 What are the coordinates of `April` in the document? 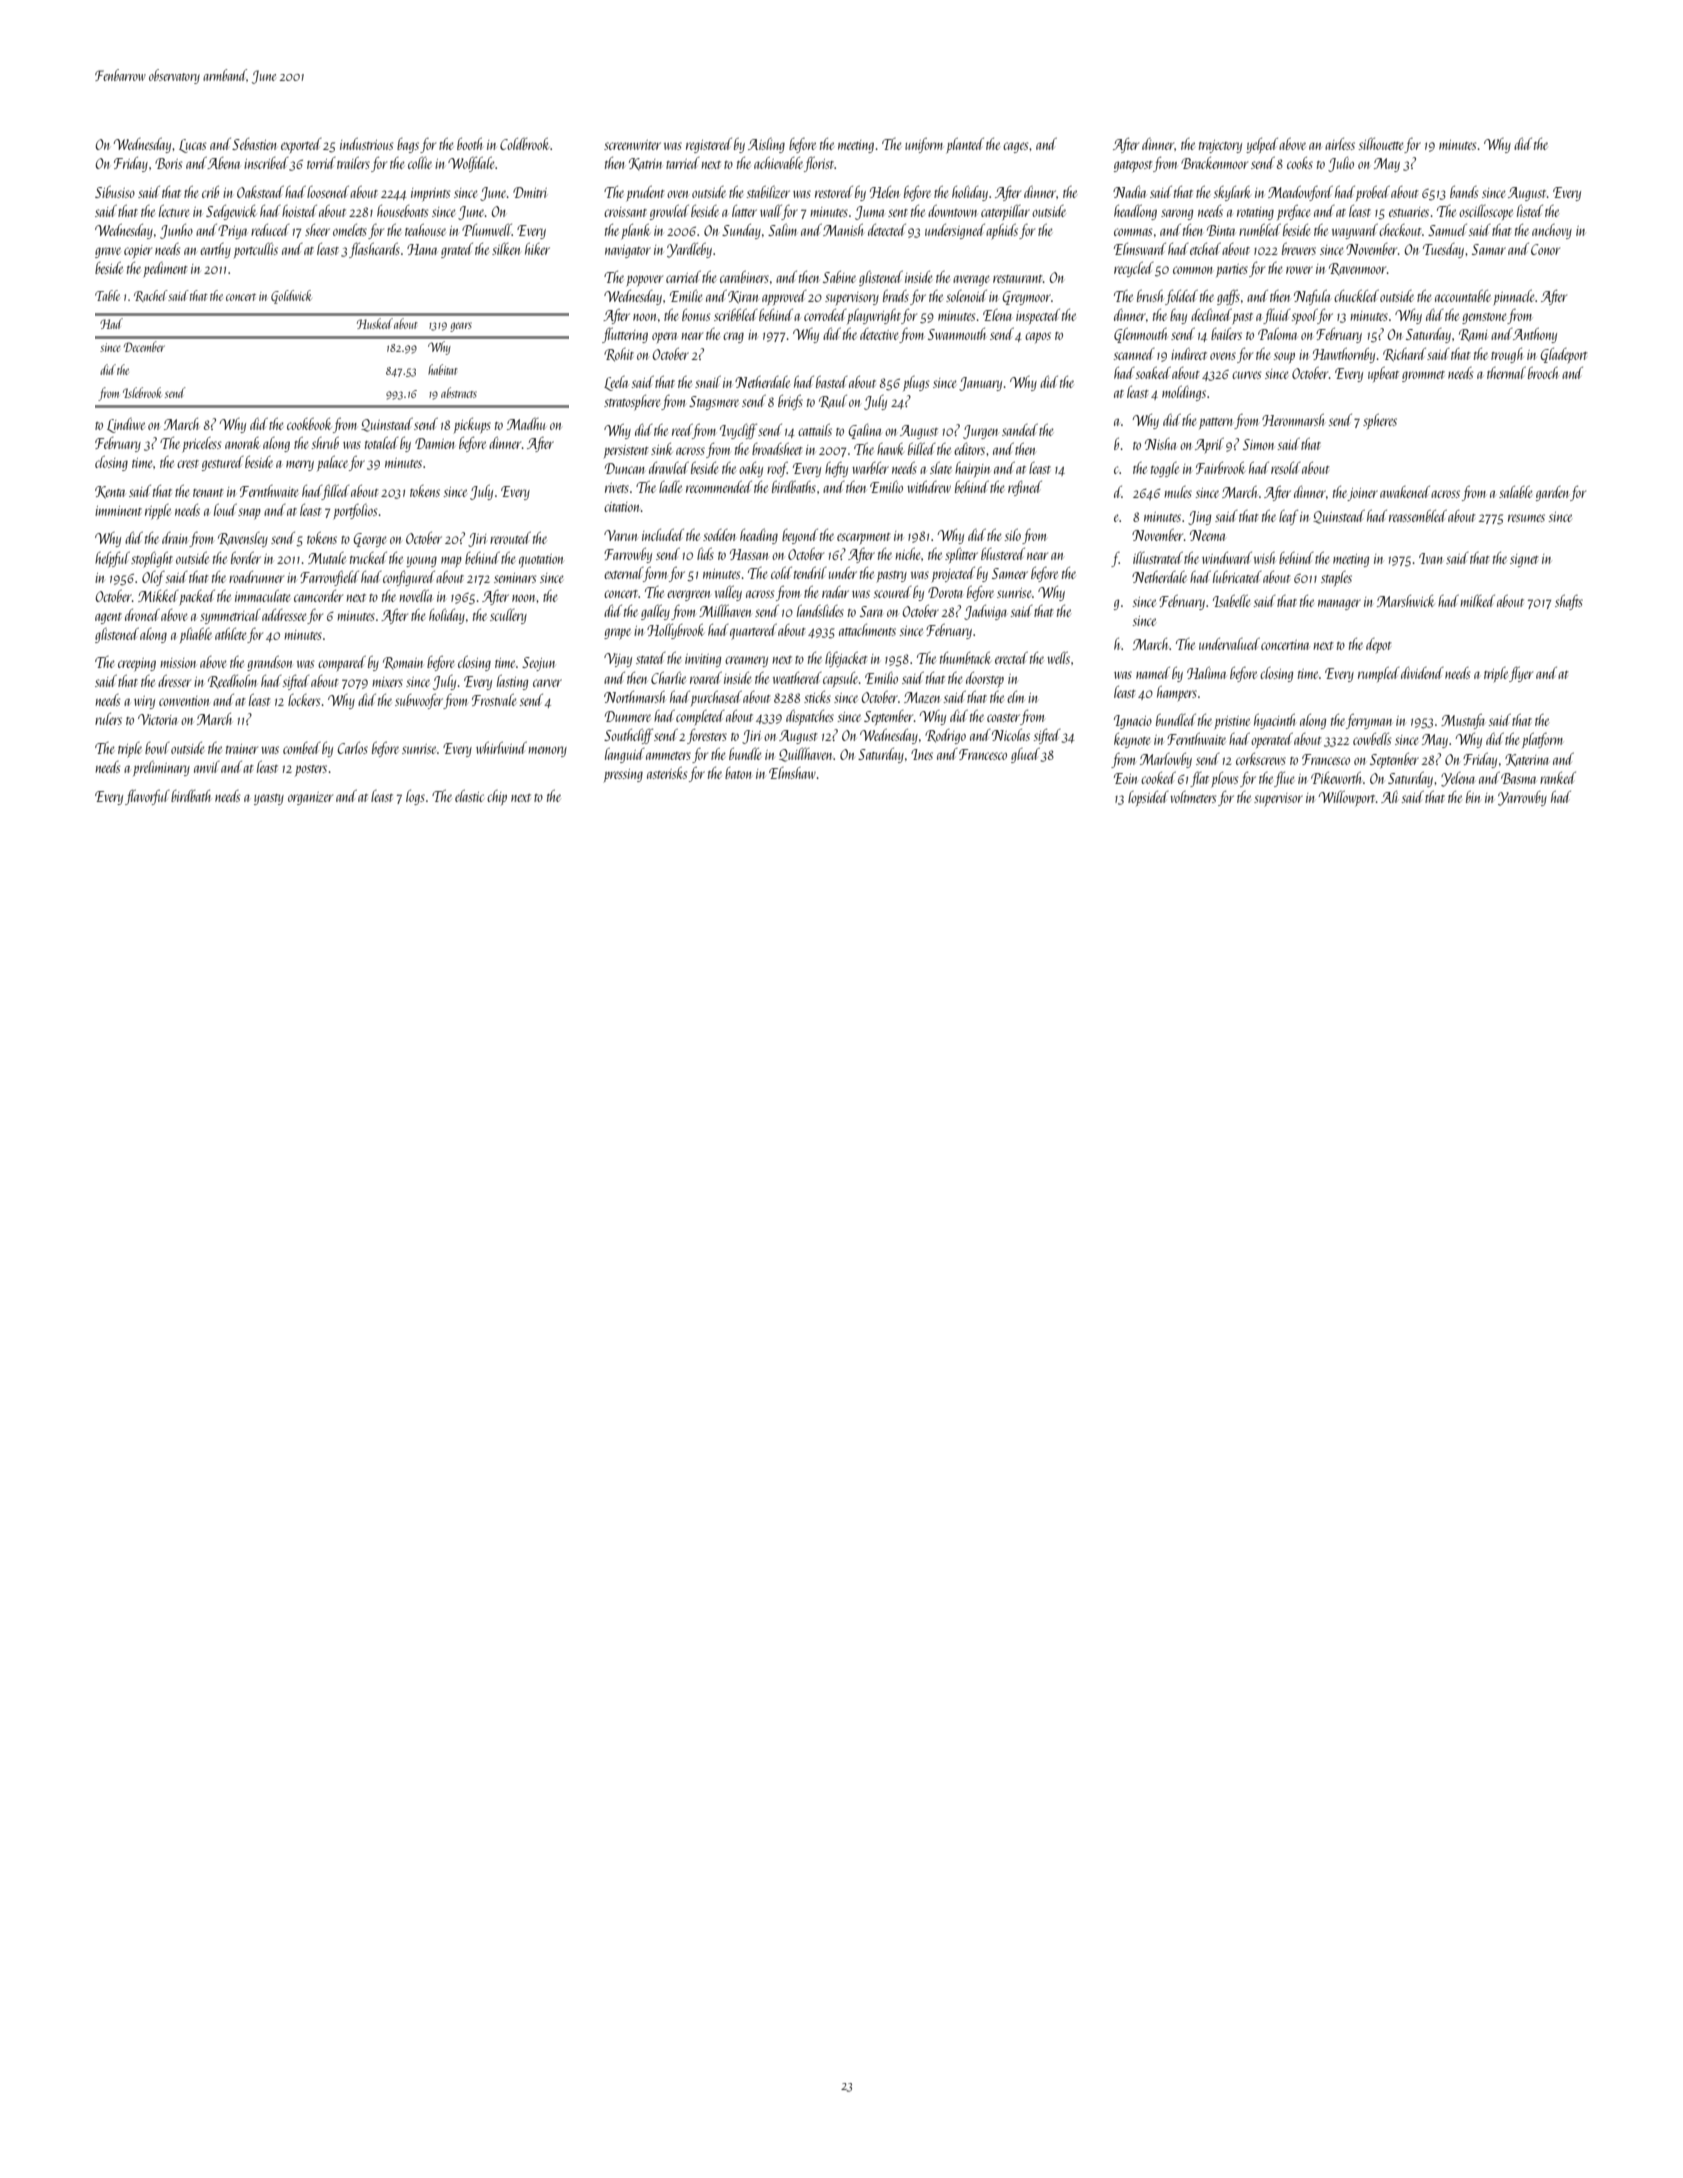 It's located at (1209, 445).
